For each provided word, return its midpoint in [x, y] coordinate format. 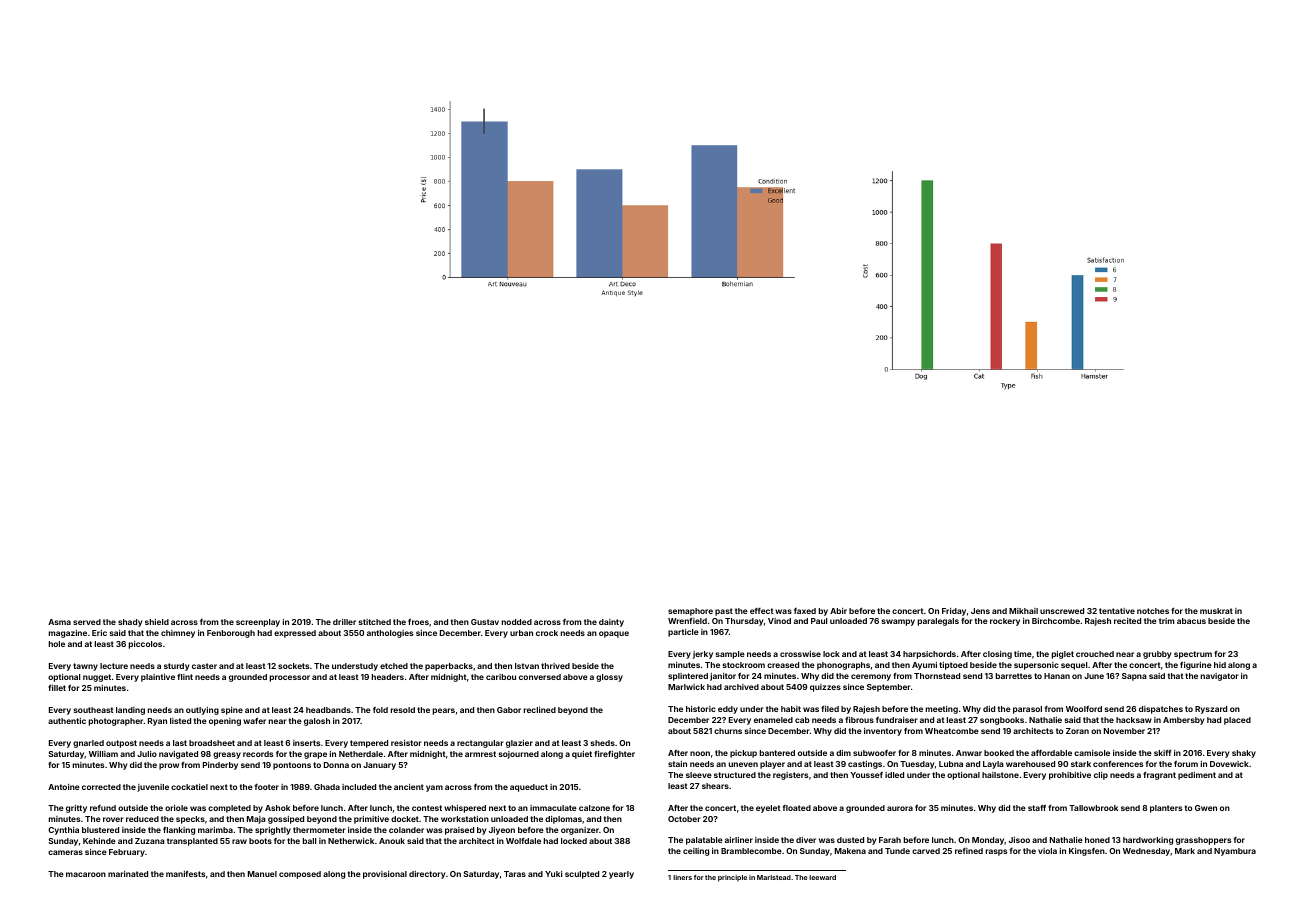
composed [300, 875]
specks [190, 820]
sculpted [582, 875]
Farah [890, 840]
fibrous [859, 720]
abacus [1191, 621]
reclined [540, 710]
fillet [57, 688]
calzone [594, 808]
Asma [59, 622]
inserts [307, 743]
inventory [883, 732]
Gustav [485, 622]
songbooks [1002, 721]
